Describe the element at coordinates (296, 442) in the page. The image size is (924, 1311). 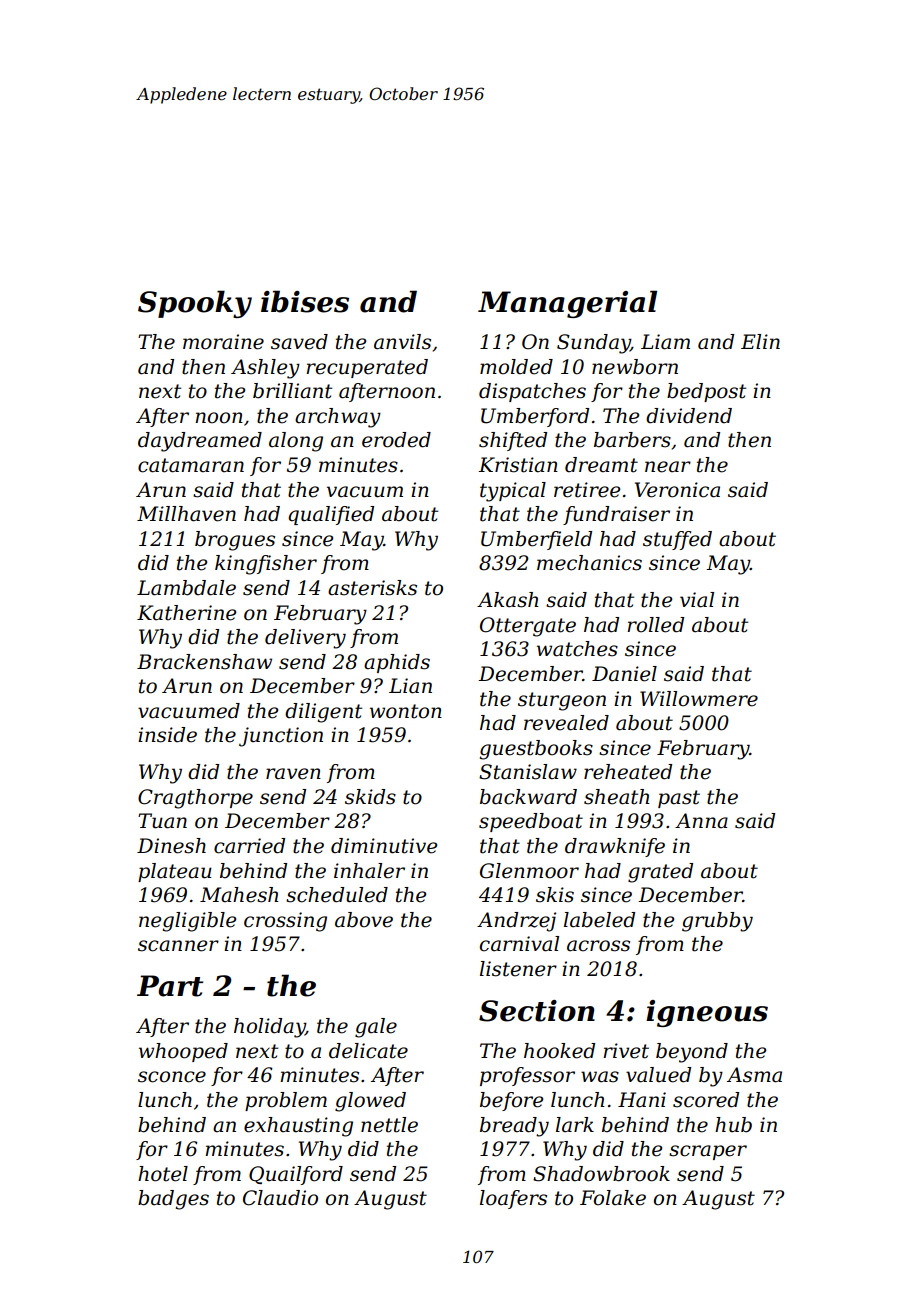
I see `along` at that location.
